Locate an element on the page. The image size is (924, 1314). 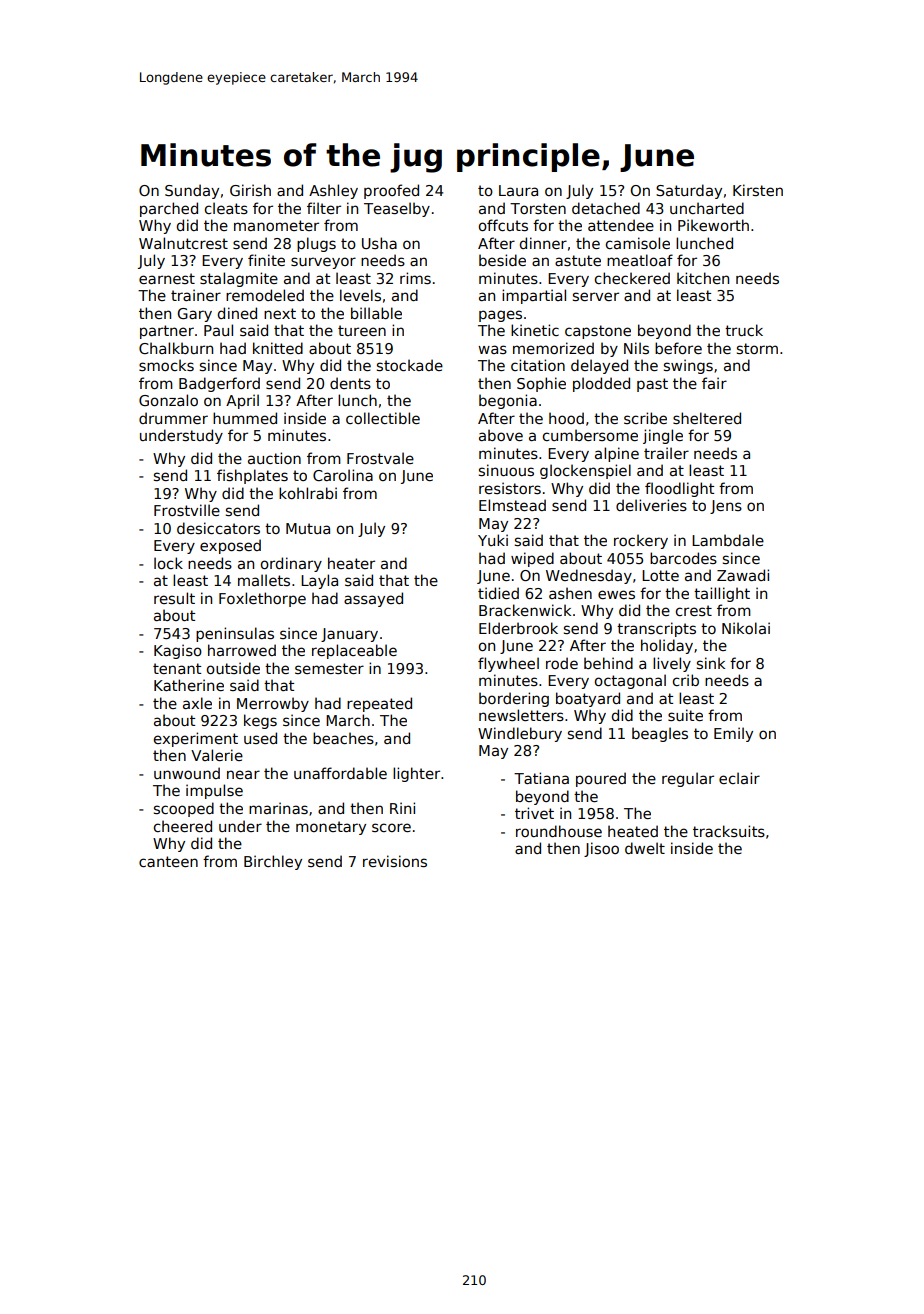
Merrowby is located at coordinates (273, 704).
